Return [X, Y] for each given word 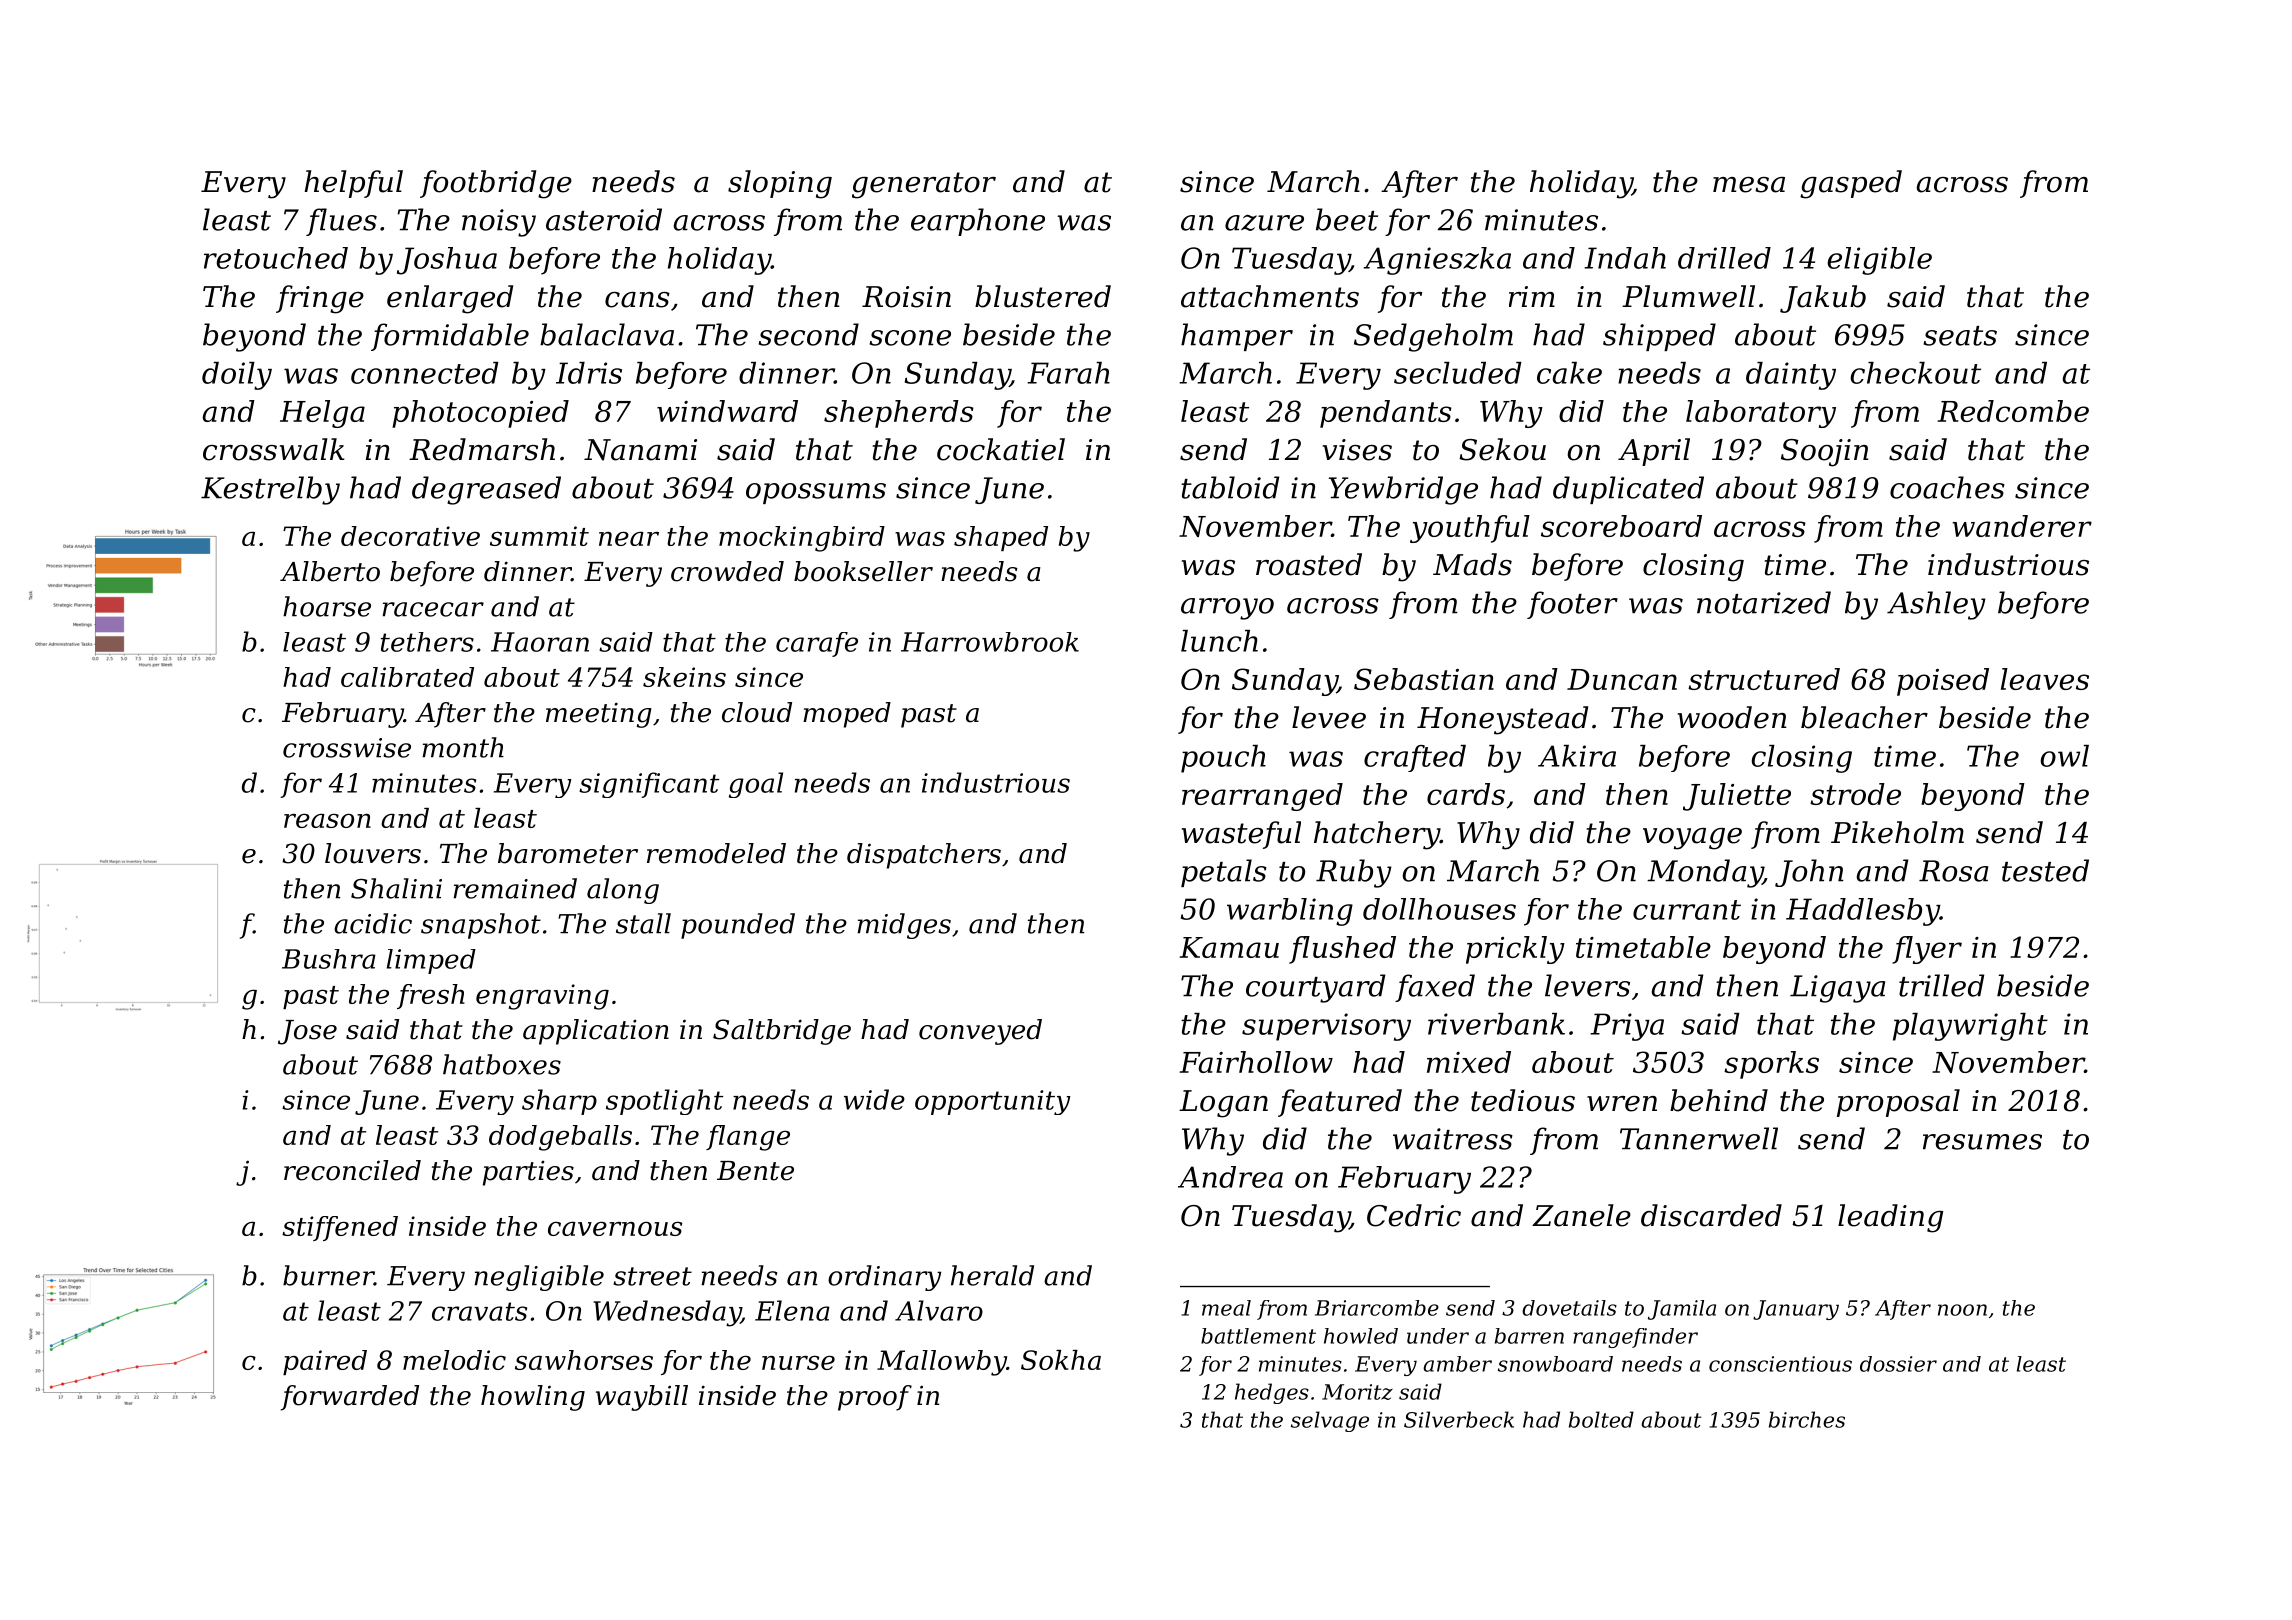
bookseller [863, 571]
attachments [1270, 296]
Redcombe [2013, 411]
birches [1807, 1419]
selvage [1330, 1421]
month [463, 747]
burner [328, 1275]
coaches [1947, 487]
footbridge [496, 184]
